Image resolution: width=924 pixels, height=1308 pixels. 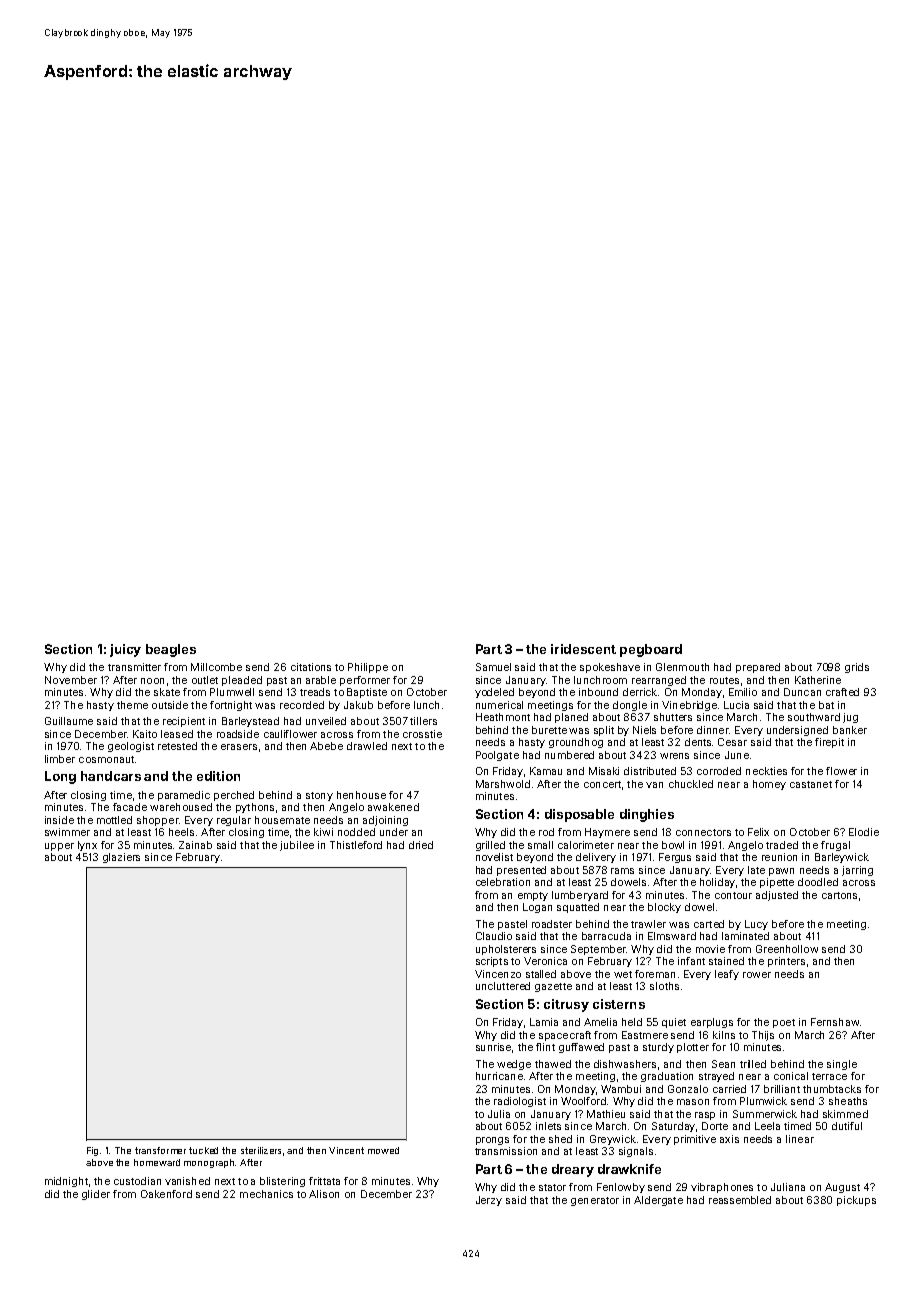 I want to click on dreary, so click(x=573, y=1170).
